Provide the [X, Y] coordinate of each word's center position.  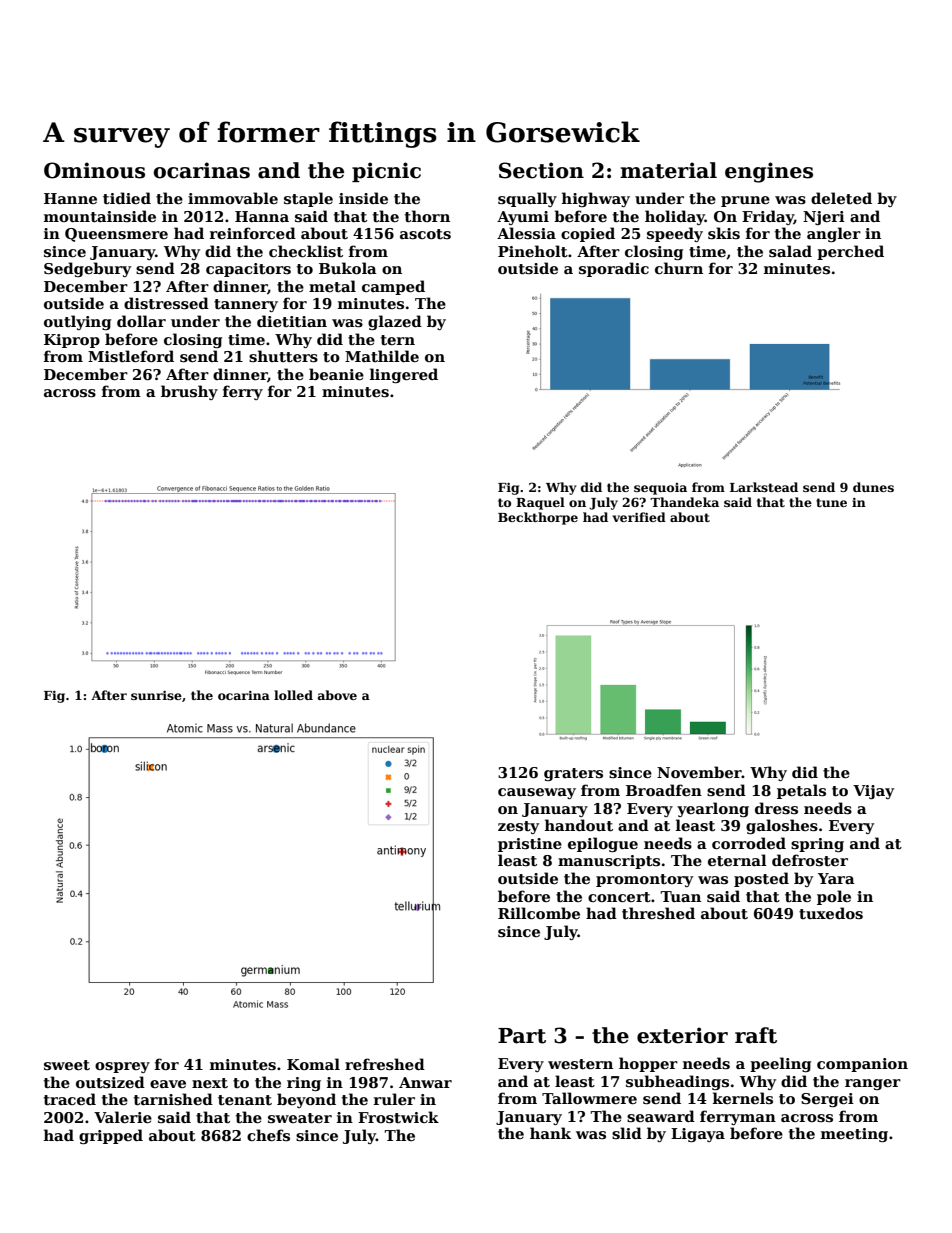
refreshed [385, 1064]
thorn [427, 216]
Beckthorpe [538, 518]
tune [831, 502]
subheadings [677, 1082]
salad [790, 251]
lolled [293, 695]
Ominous [94, 170]
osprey [122, 1067]
